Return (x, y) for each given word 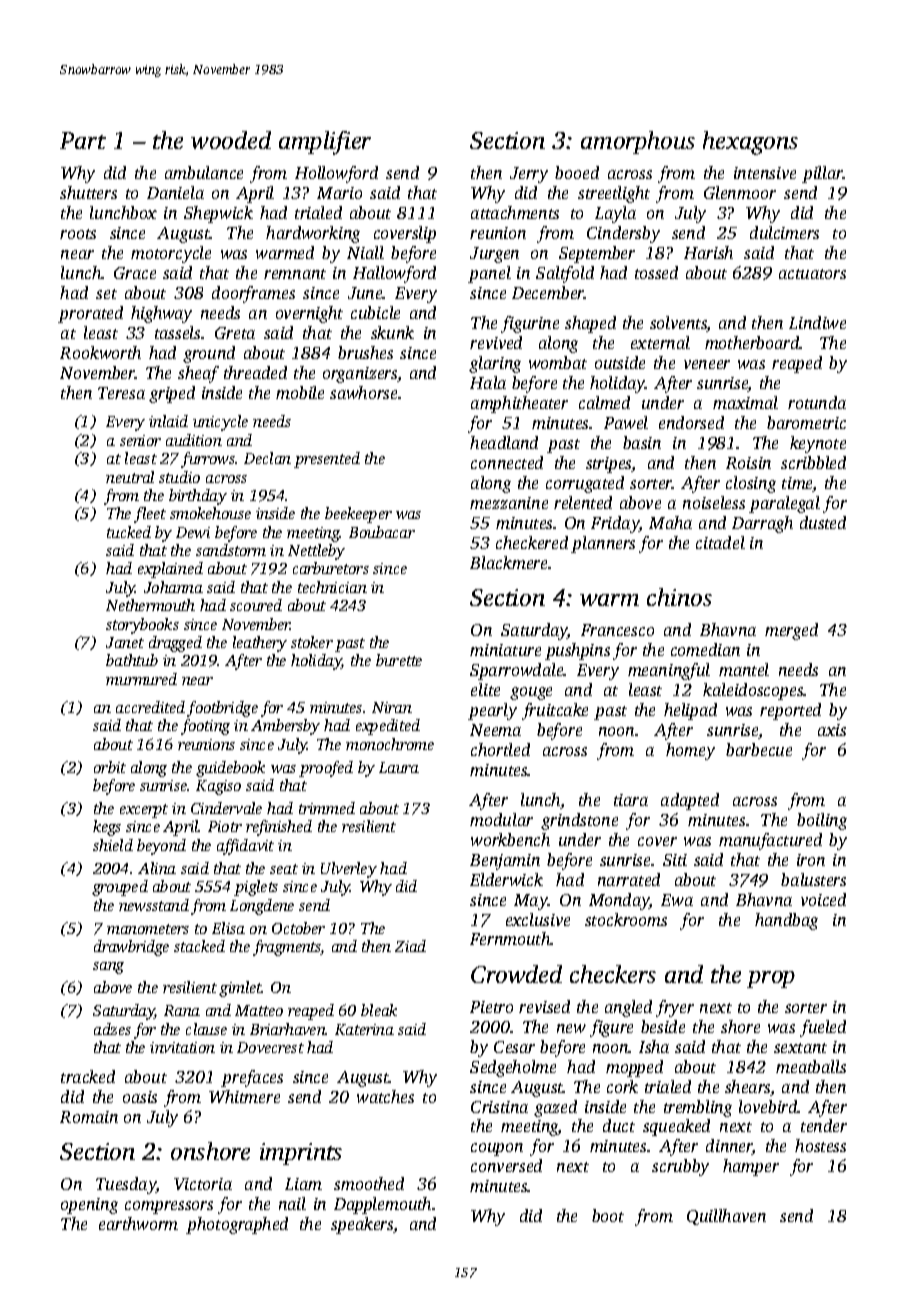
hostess (820, 1145)
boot (608, 1215)
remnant (295, 274)
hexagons (750, 143)
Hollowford (336, 174)
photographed (237, 1225)
